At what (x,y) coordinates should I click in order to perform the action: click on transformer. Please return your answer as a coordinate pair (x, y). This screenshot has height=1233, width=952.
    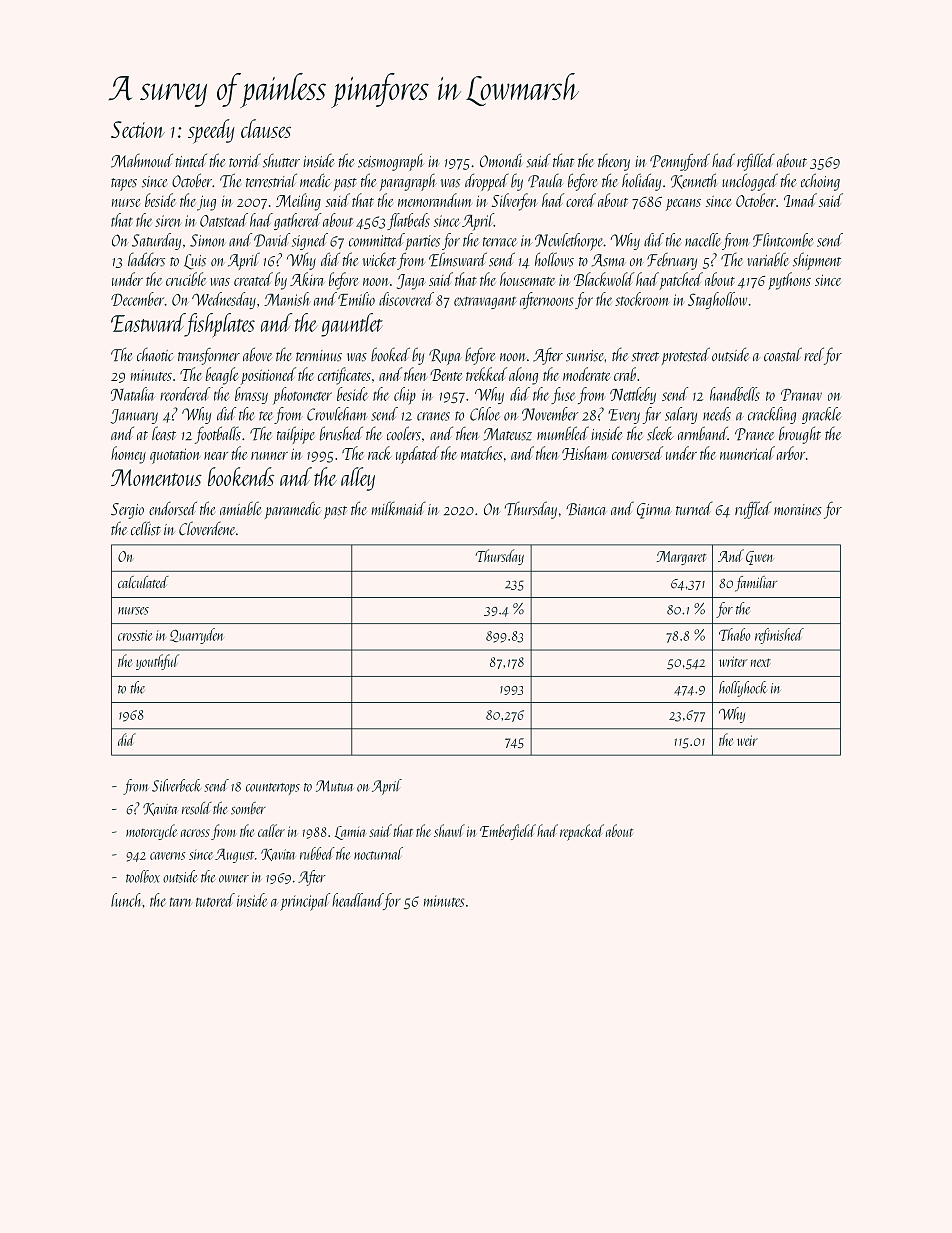
    Looking at the image, I should click on (209, 356).
